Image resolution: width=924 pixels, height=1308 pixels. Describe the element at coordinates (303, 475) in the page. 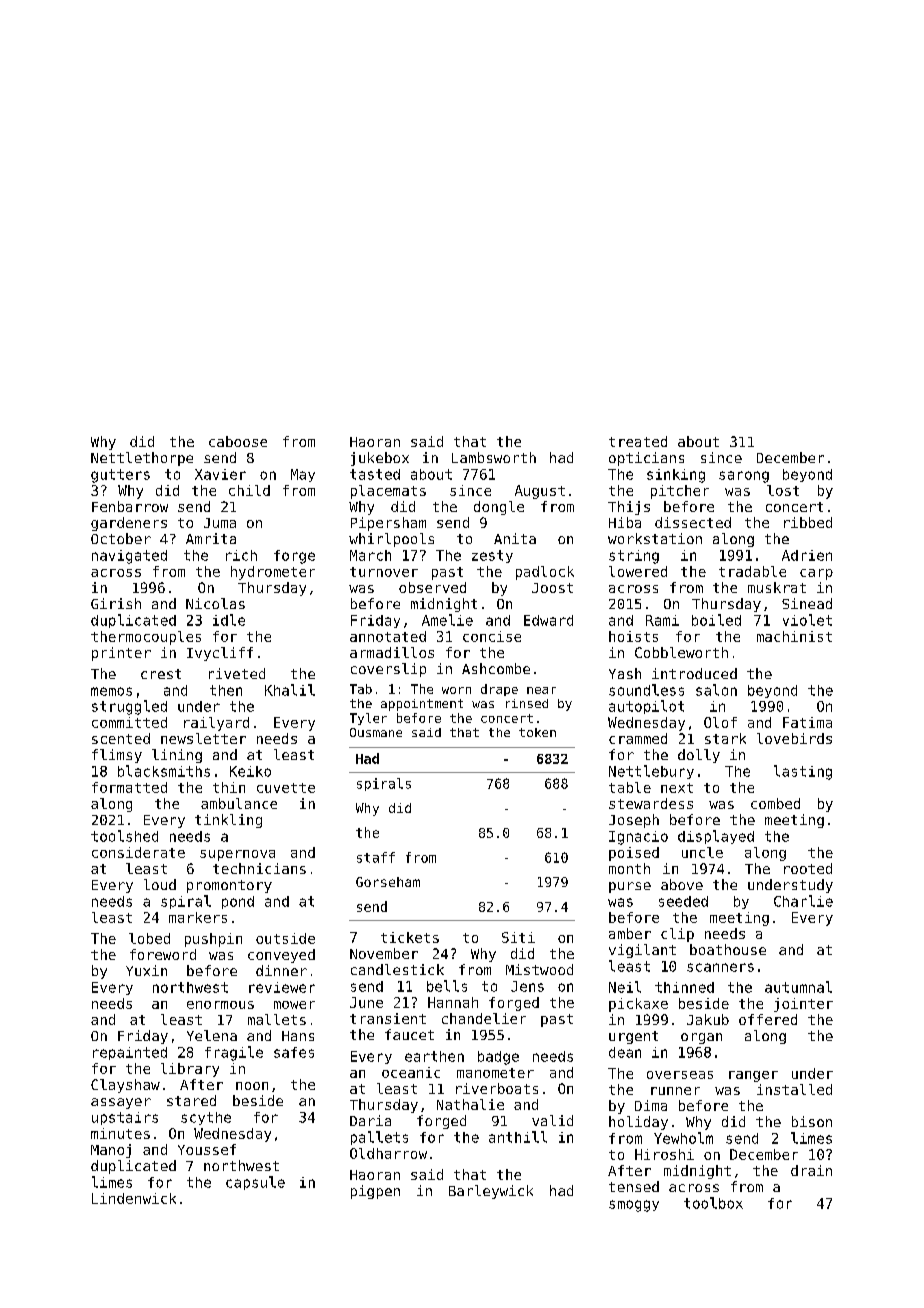

I see `May` at that location.
